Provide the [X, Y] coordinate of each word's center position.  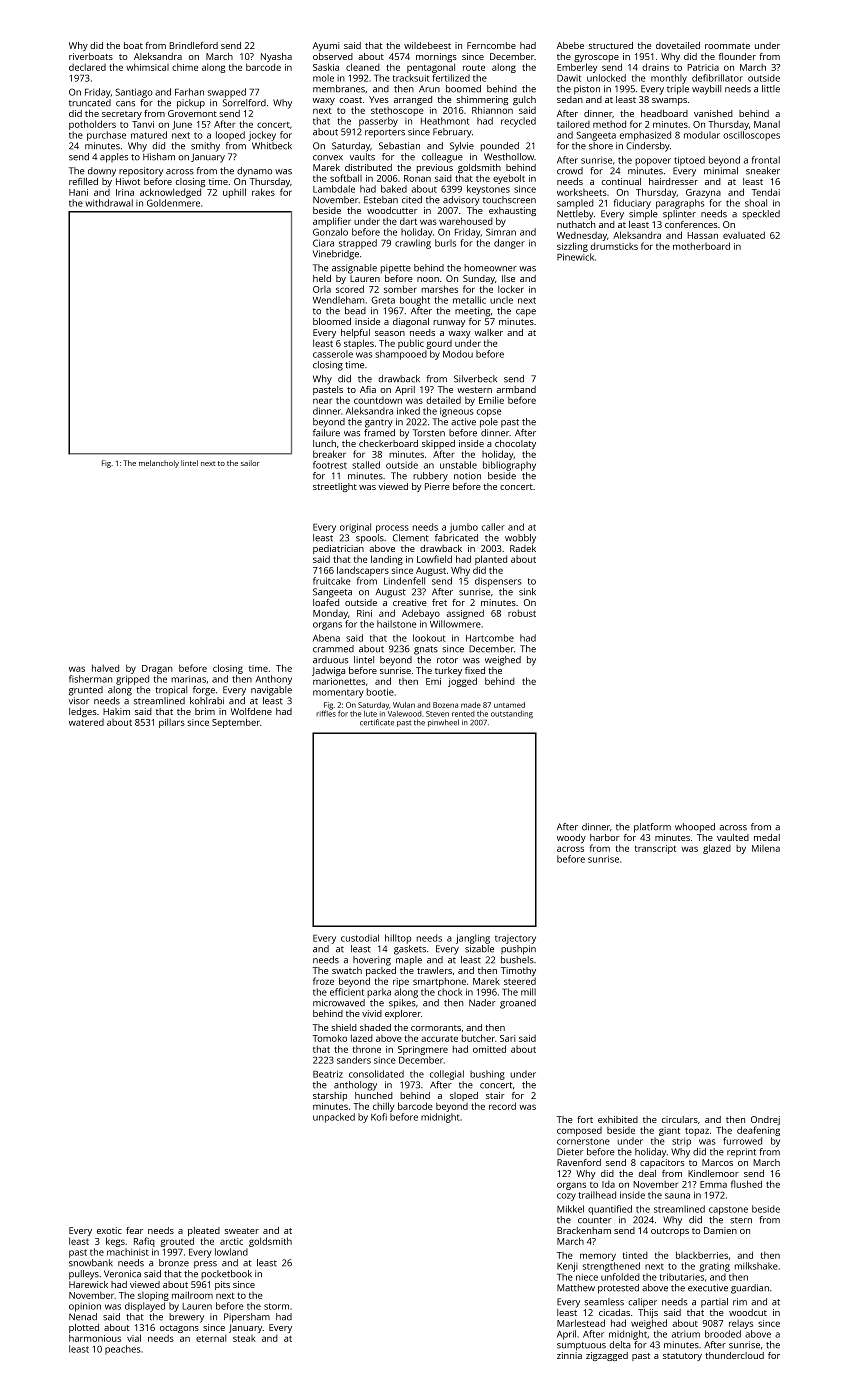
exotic [109, 1230]
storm [276, 1306]
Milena [766, 848]
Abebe [570, 45]
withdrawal [109, 203]
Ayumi [326, 46]
